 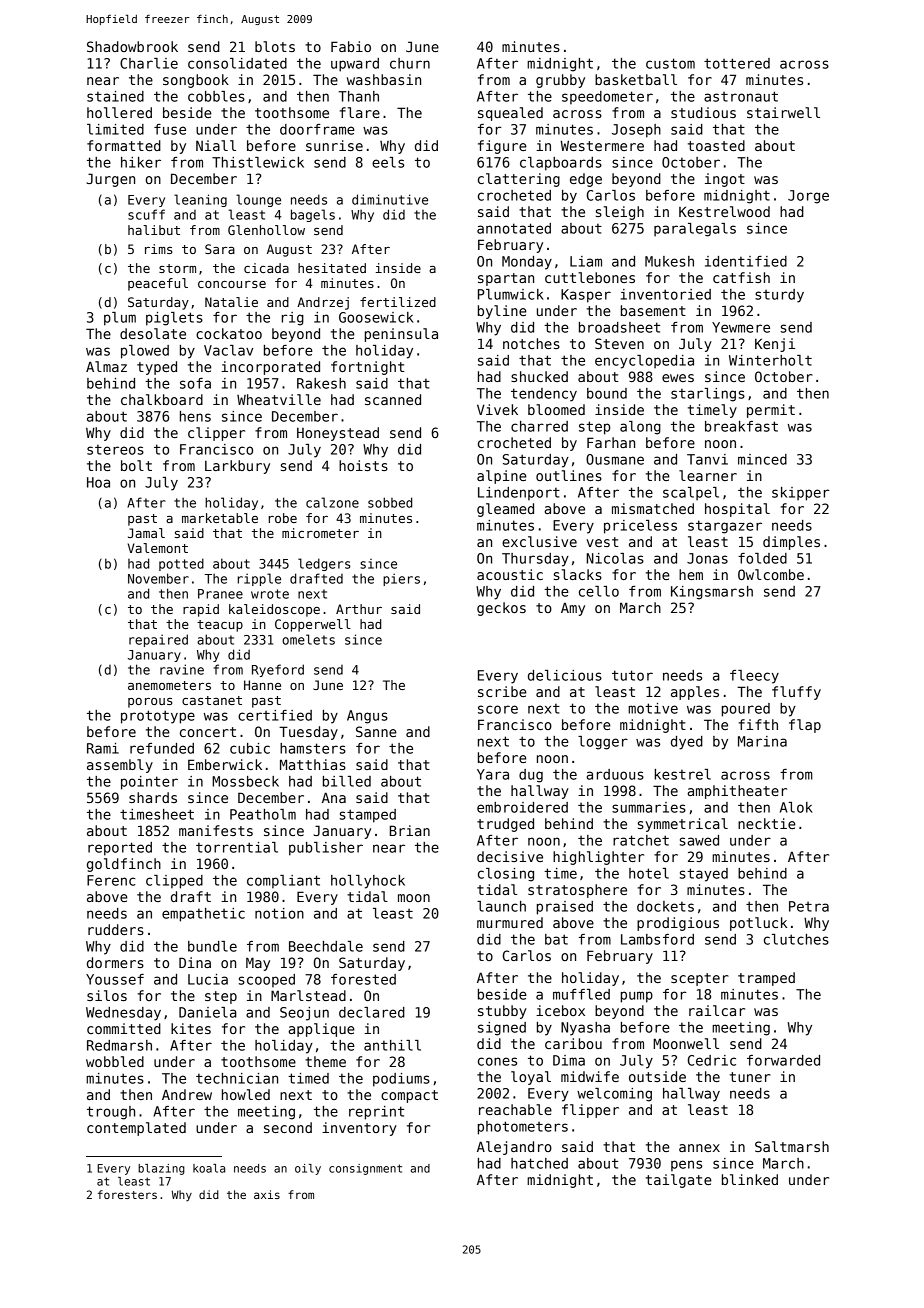 I want to click on howled, so click(x=246, y=1094).
